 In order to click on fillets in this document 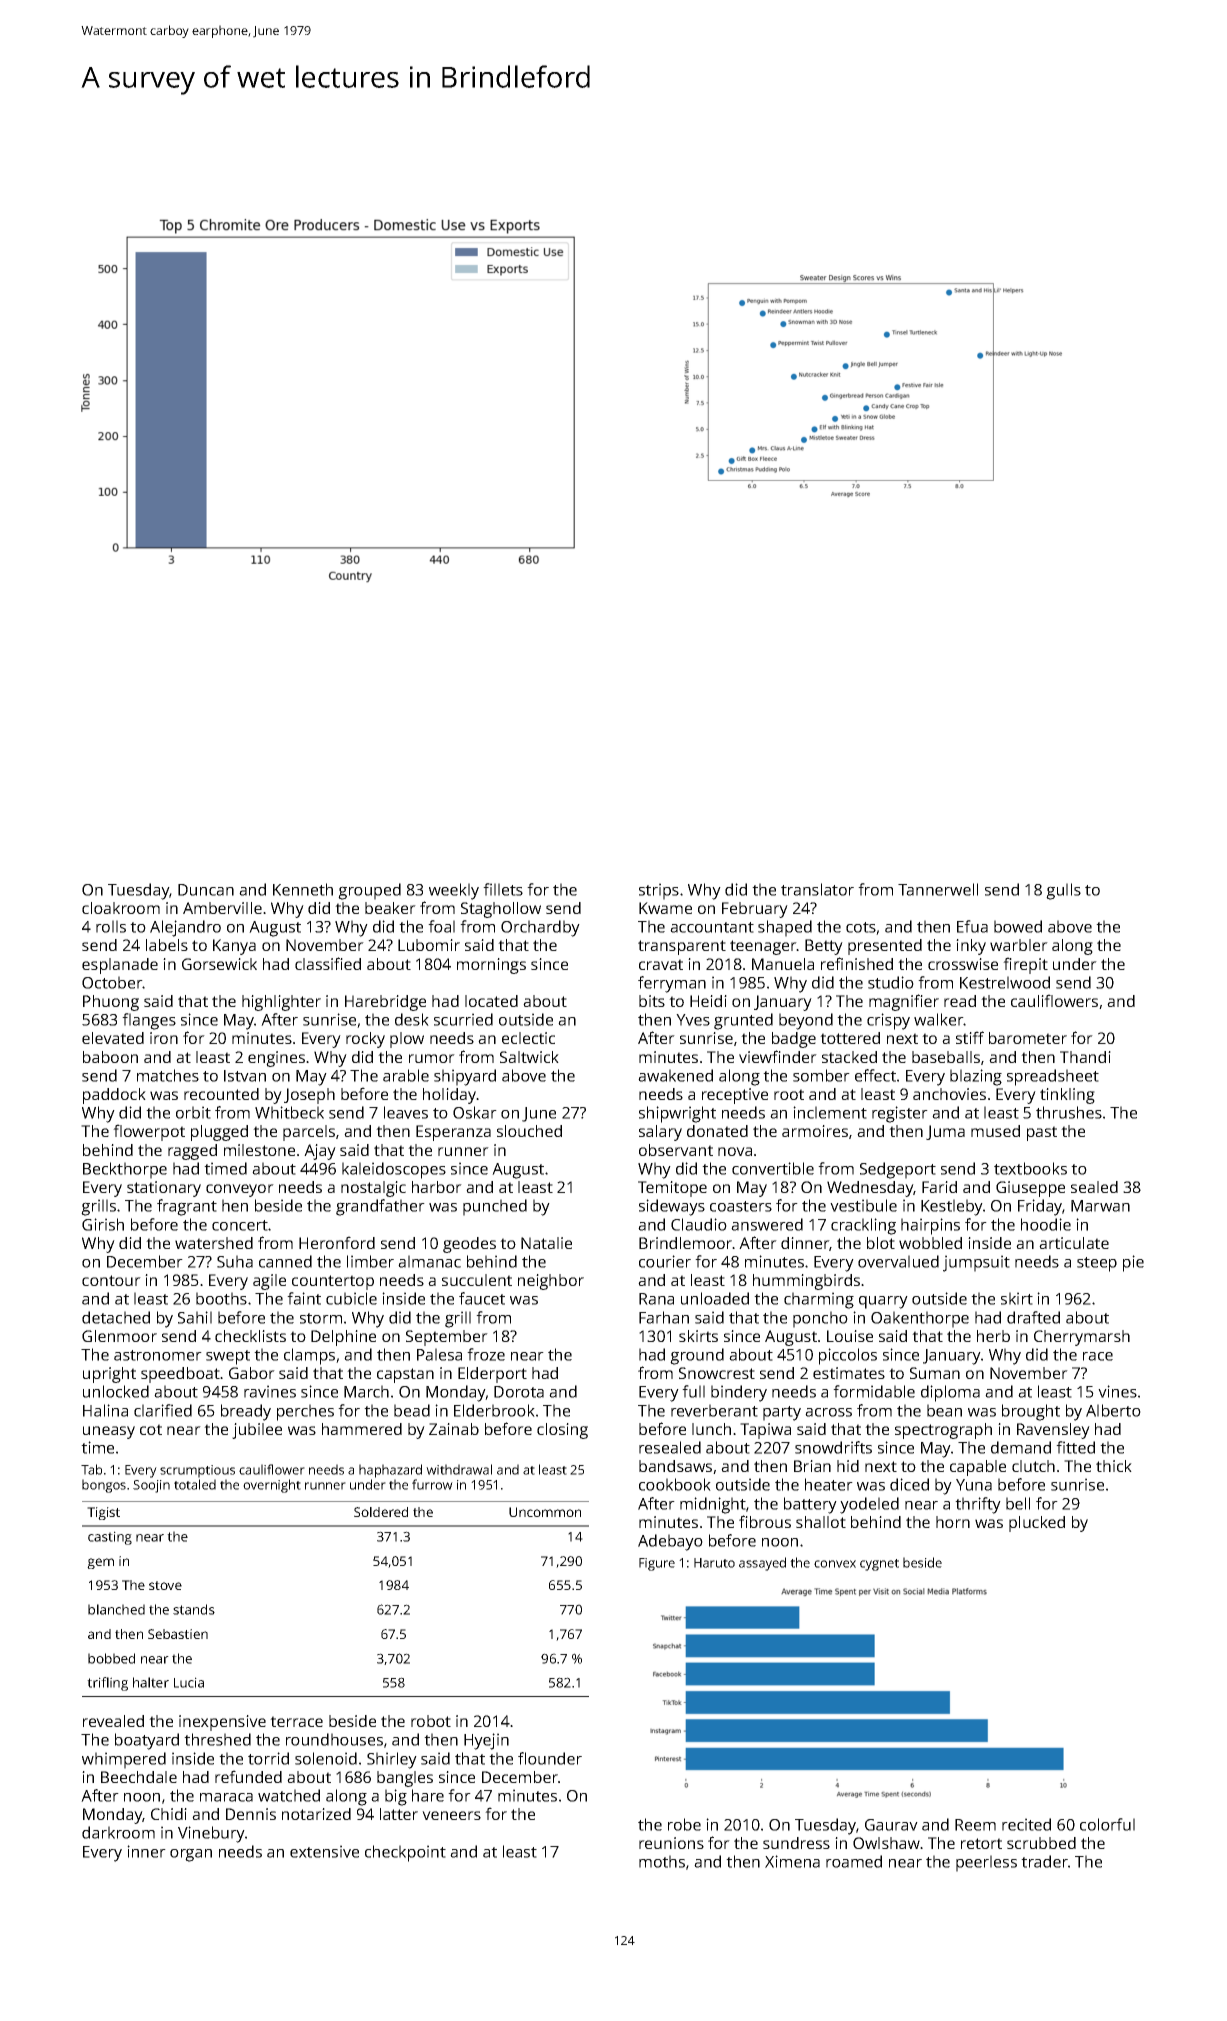, I will do `click(503, 889)`.
